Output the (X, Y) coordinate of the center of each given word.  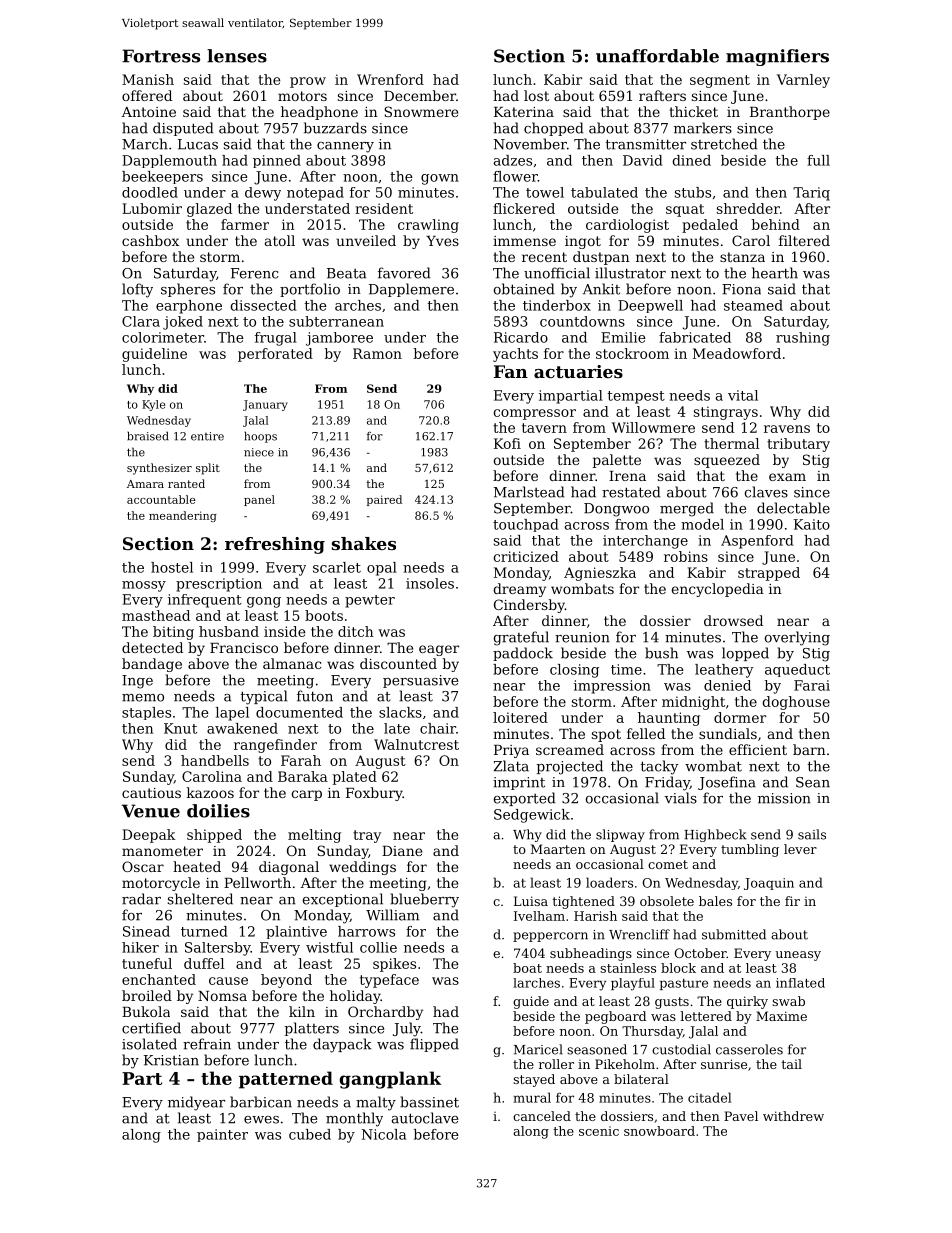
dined (692, 160)
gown (440, 179)
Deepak (148, 836)
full (818, 160)
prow (308, 82)
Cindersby (529, 606)
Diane (402, 851)
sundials (728, 733)
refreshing (275, 545)
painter (222, 1135)
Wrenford (390, 79)
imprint (519, 783)
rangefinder (275, 746)
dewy (263, 194)
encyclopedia (717, 590)
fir (792, 901)
